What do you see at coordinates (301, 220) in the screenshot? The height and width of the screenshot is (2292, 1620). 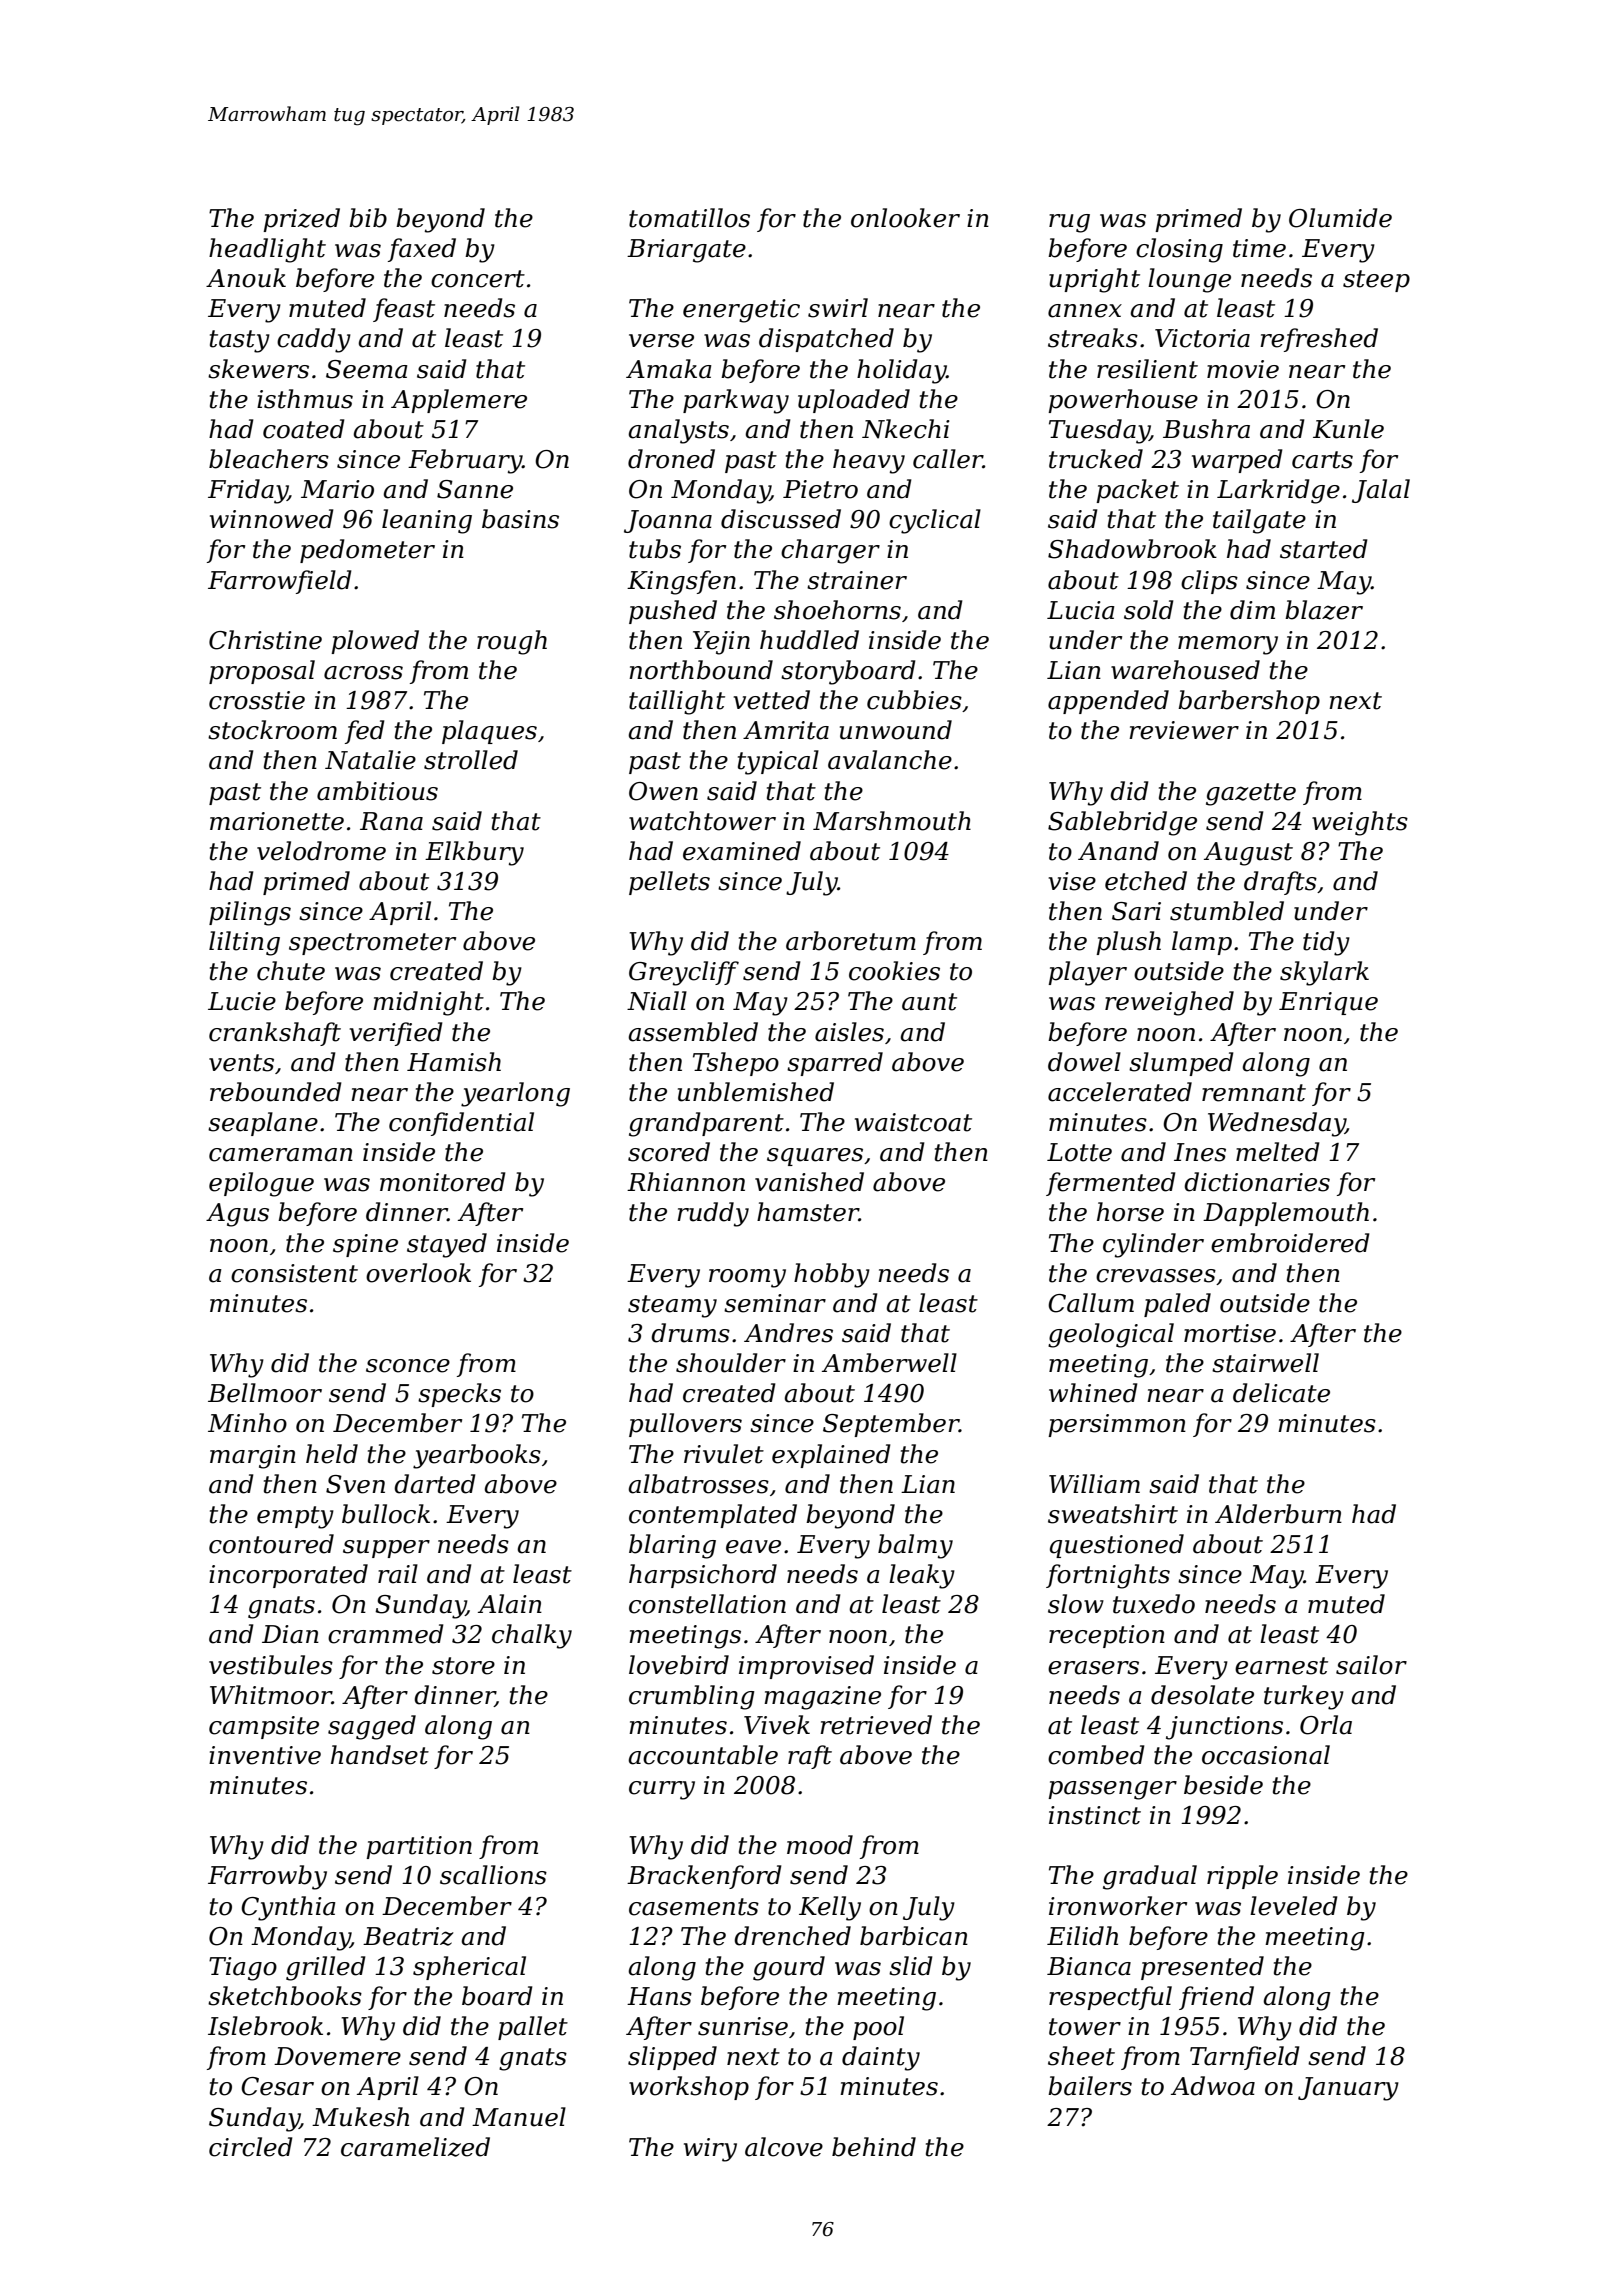 I see `prized` at bounding box center [301, 220].
